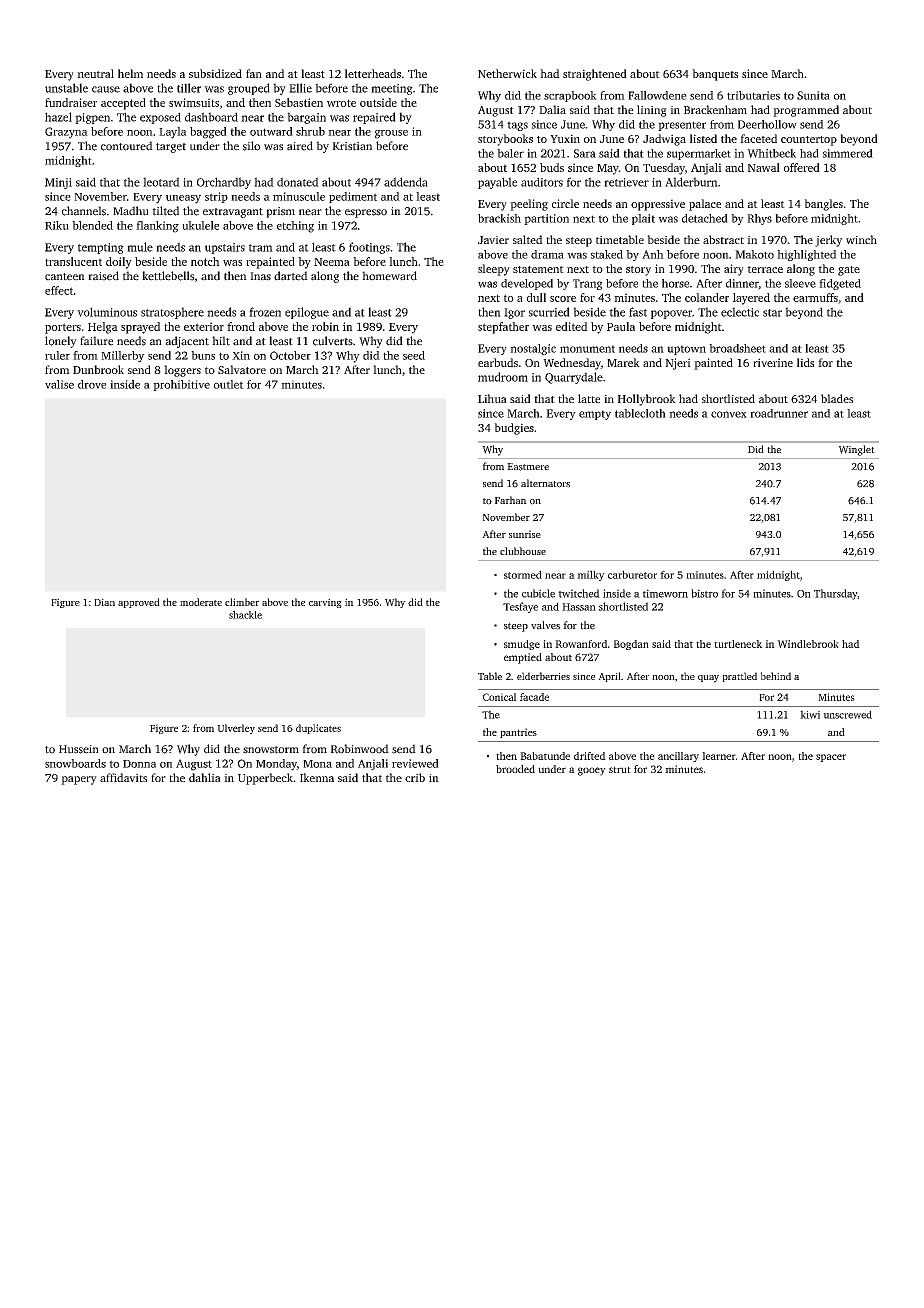  What do you see at coordinates (511, 500) in the screenshot?
I see `Farhan` at bounding box center [511, 500].
